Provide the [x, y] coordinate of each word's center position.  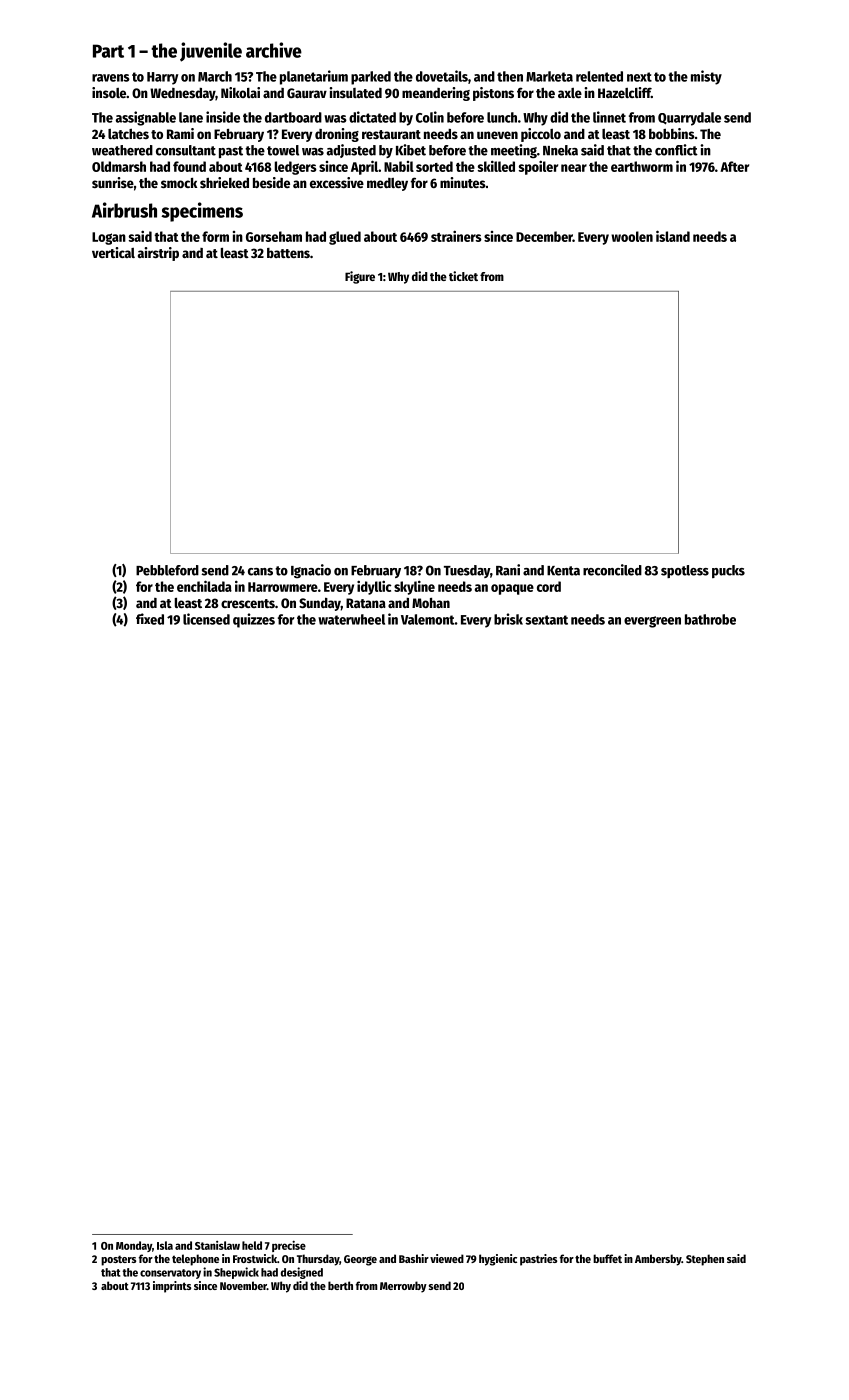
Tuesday [467, 571]
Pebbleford [167, 570]
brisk [508, 619]
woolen [632, 236]
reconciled [612, 570]
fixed [150, 619]
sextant [546, 620]
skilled [496, 166]
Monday [134, 1246]
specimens [202, 212]
